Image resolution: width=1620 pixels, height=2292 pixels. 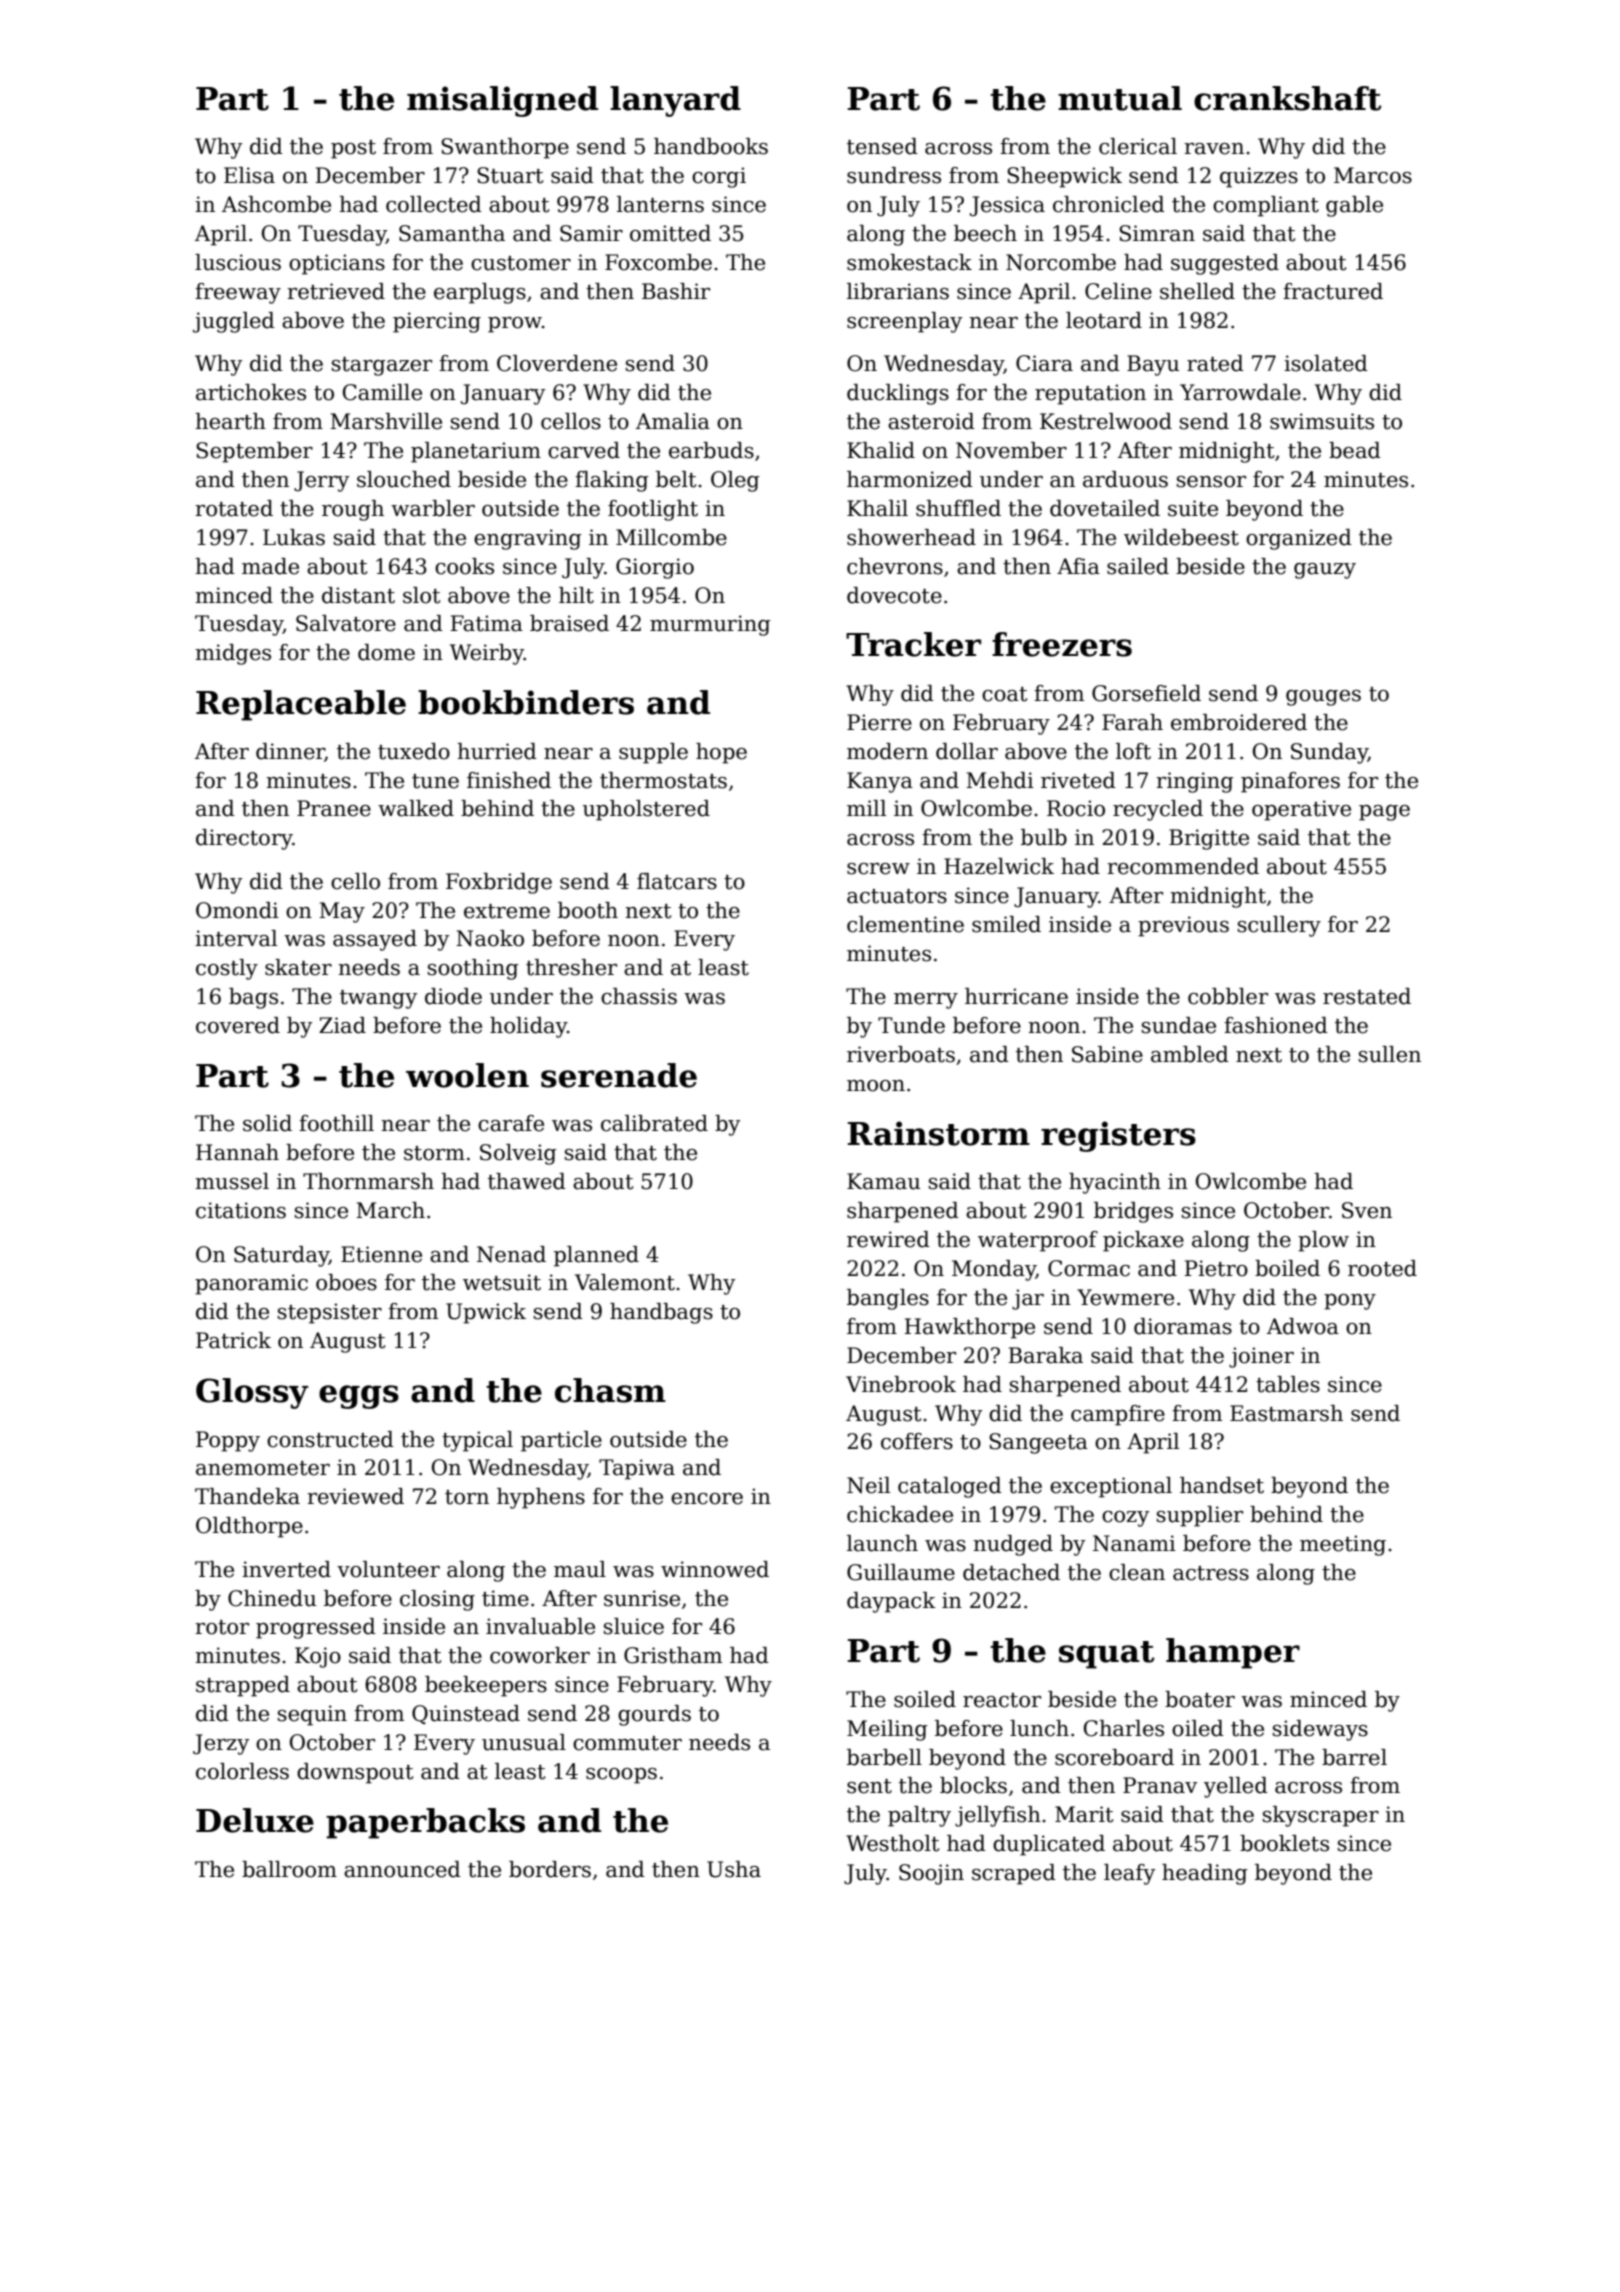 I want to click on eggs, so click(x=359, y=1397).
